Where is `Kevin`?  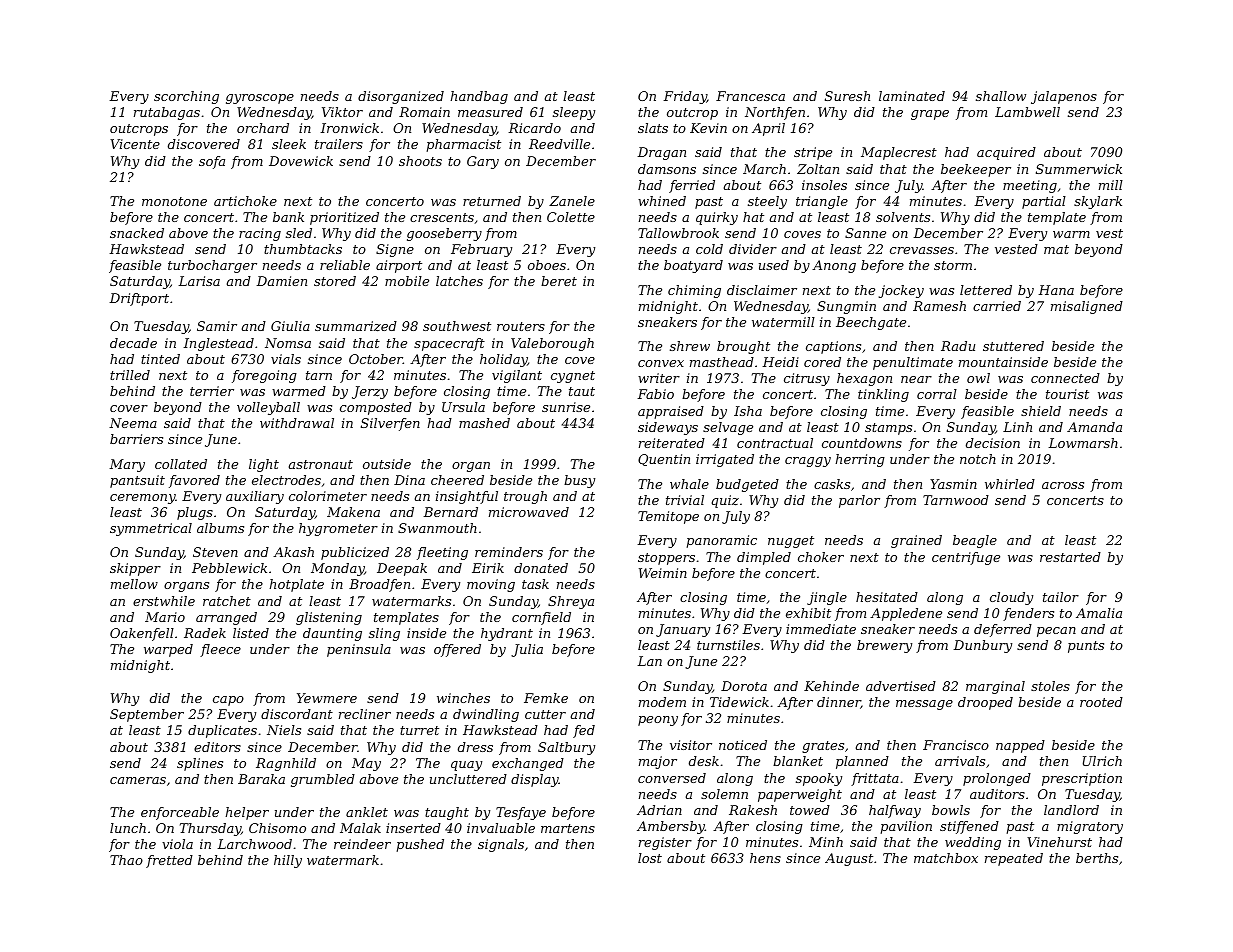 Kevin is located at coordinates (708, 128).
